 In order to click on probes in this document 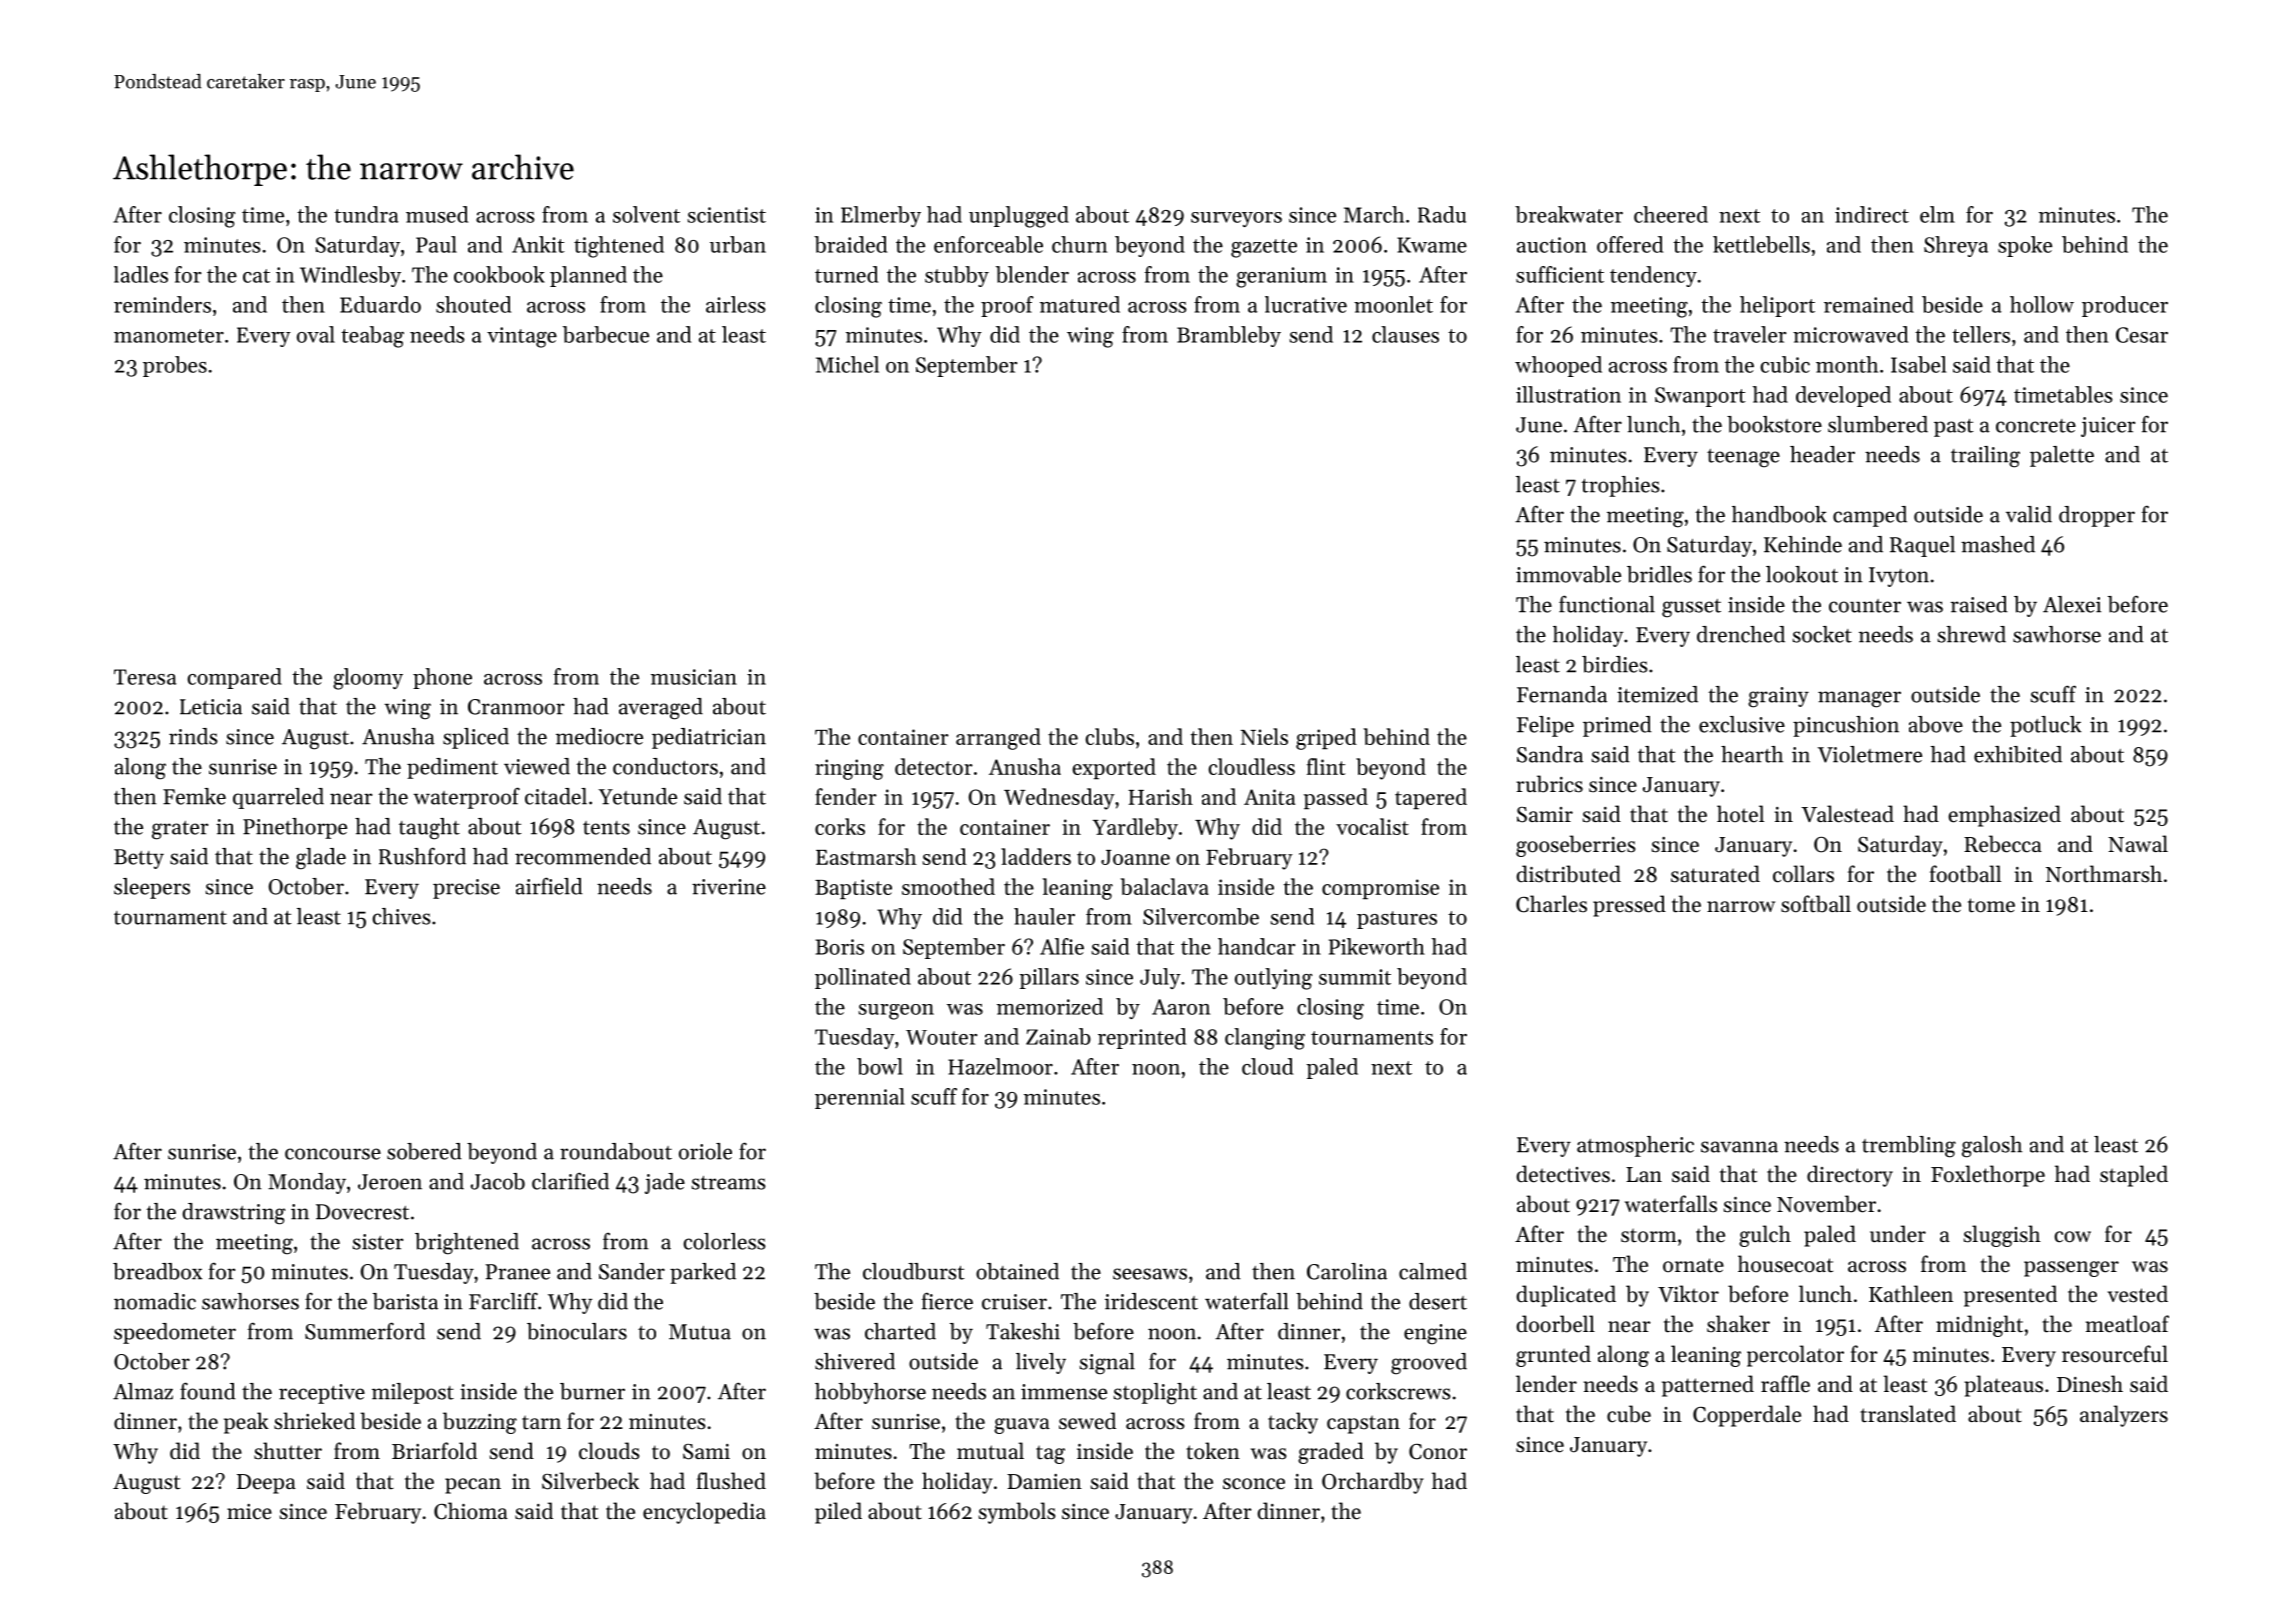, I will do `click(175, 366)`.
